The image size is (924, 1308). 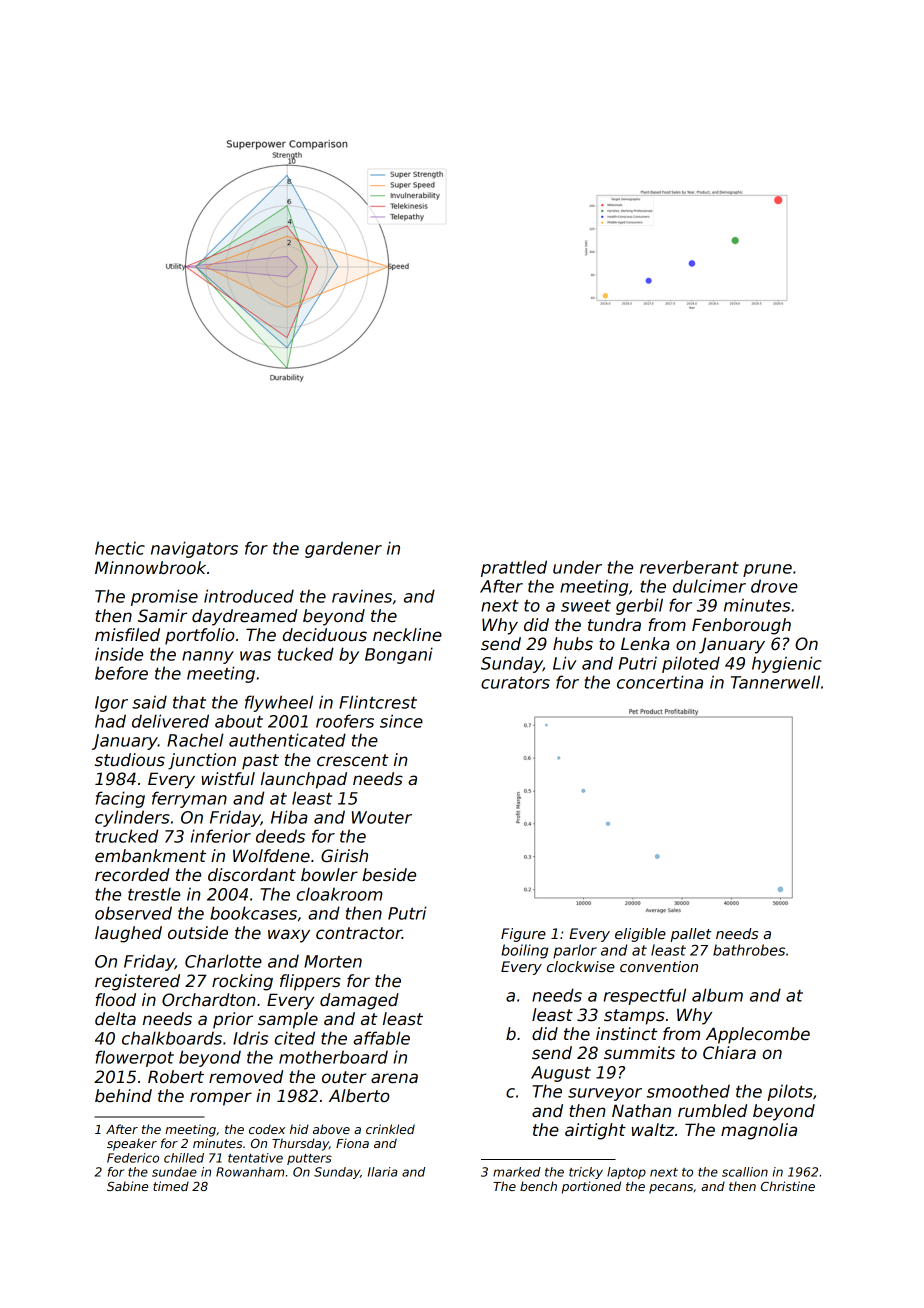 I want to click on Fenborough, so click(x=741, y=626).
